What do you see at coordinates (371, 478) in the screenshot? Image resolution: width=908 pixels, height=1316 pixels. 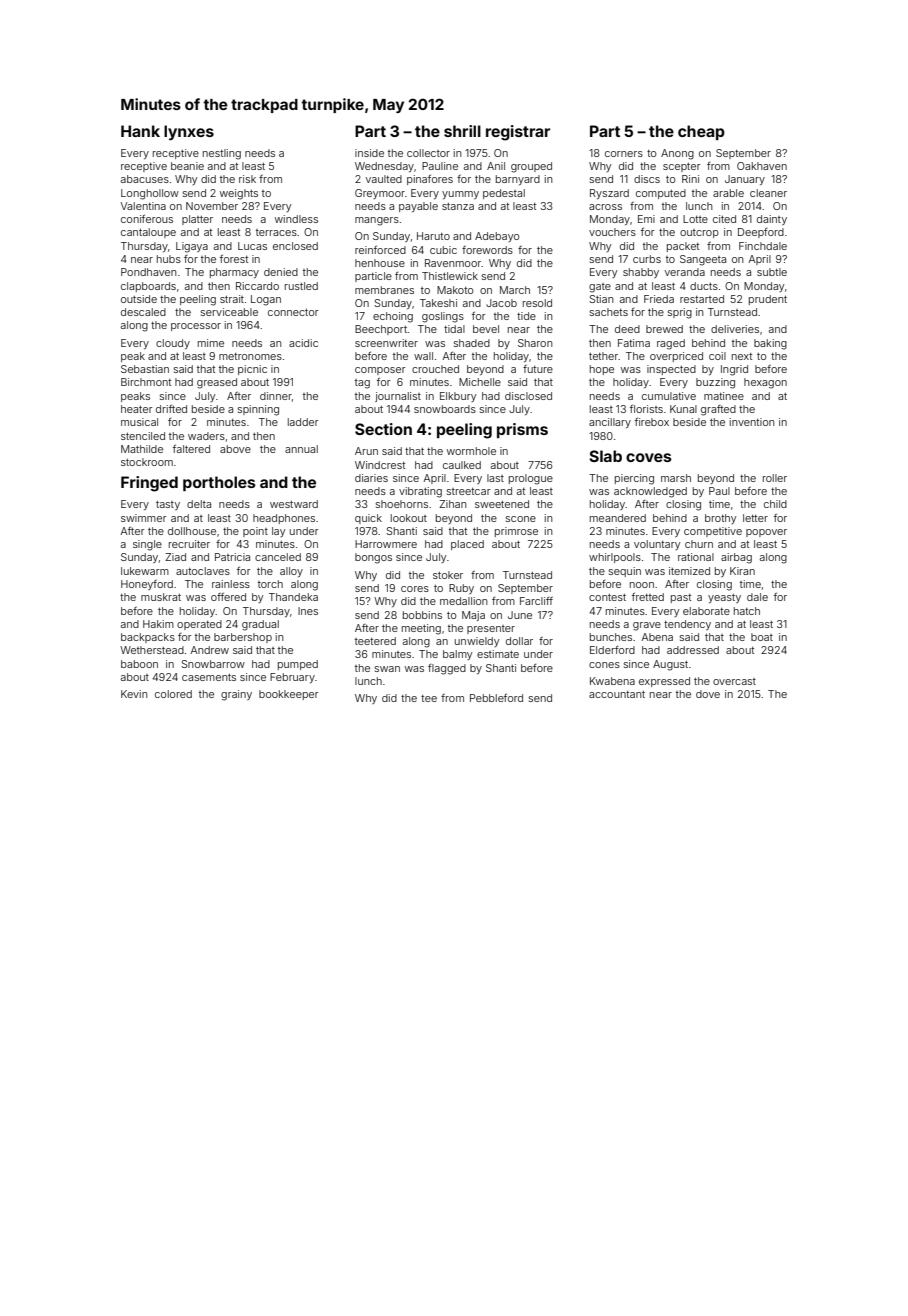 I see `diaries` at bounding box center [371, 478].
